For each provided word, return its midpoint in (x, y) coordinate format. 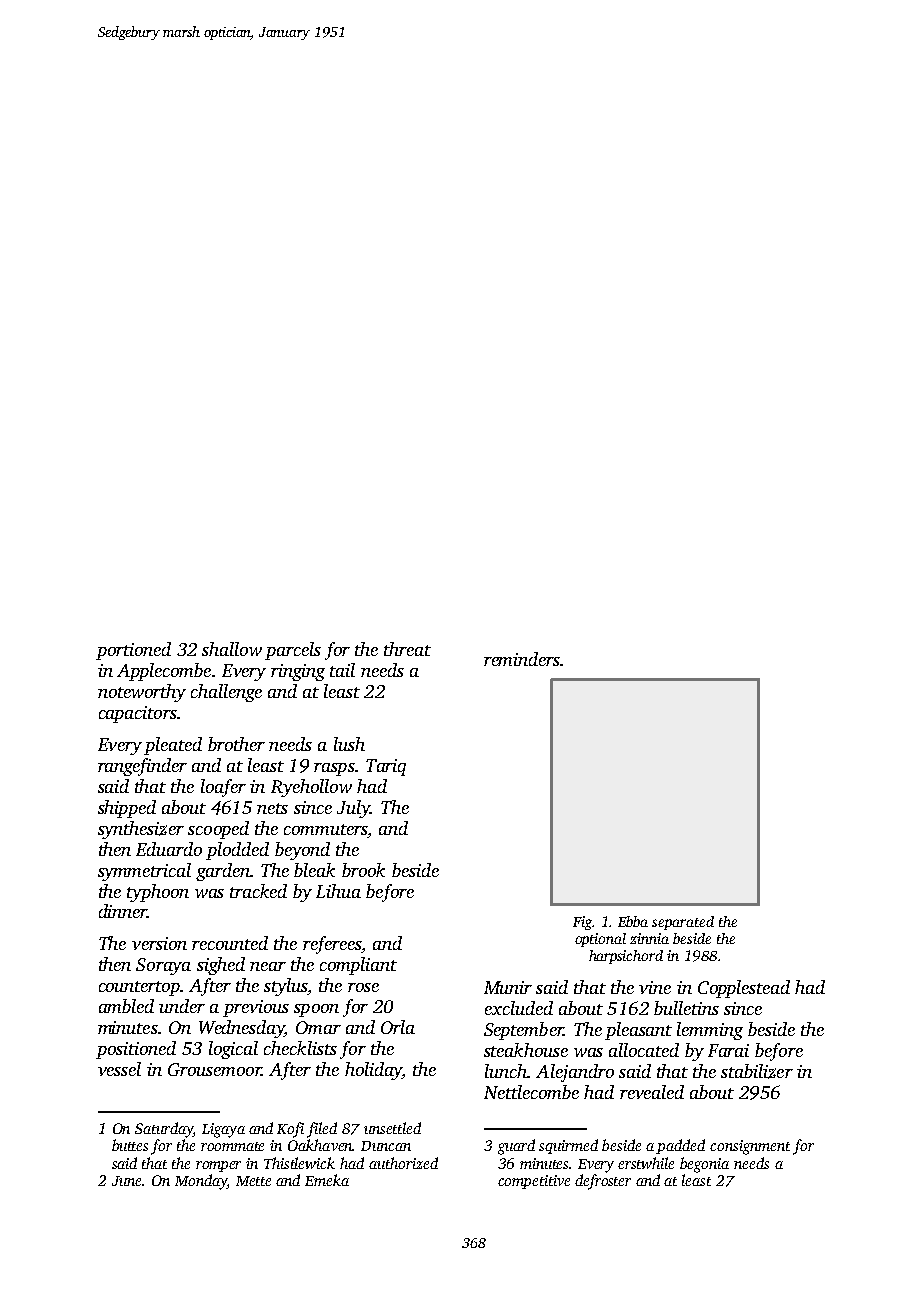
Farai (728, 1050)
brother (236, 744)
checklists (300, 1048)
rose (363, 987)
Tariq (386, 767)
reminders (522, 659)
